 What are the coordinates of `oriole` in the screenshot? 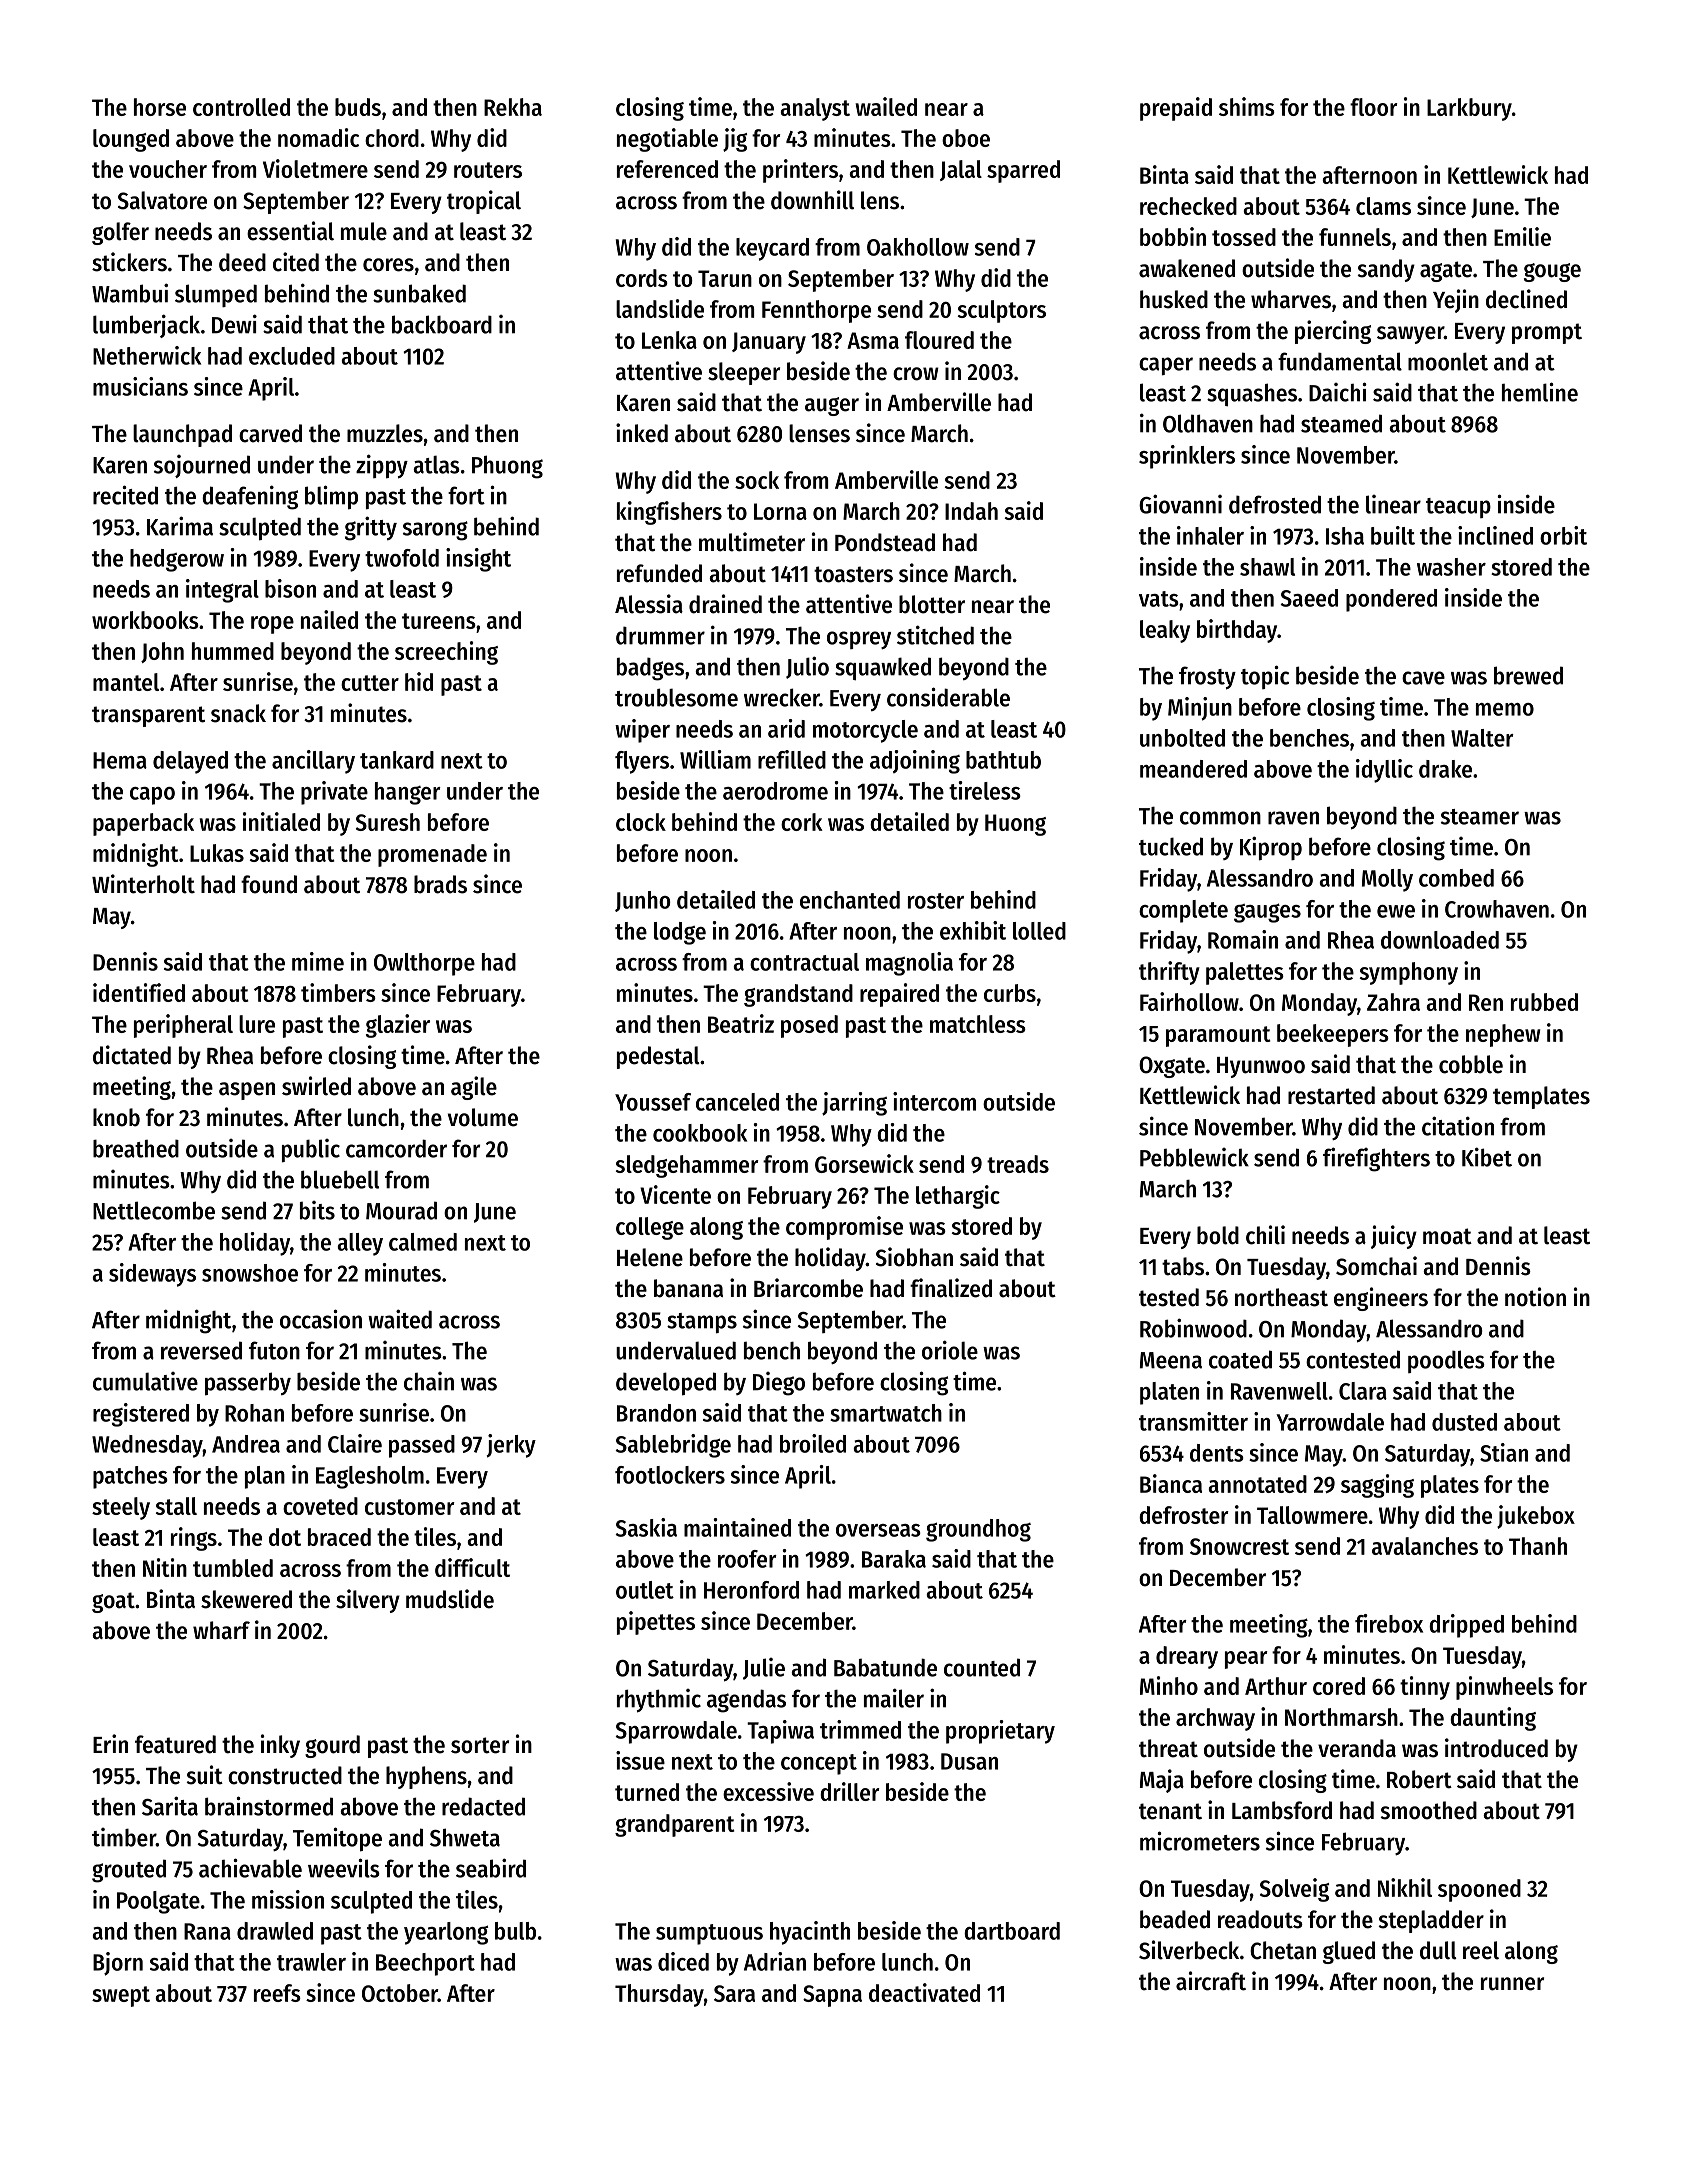 It's located at (950, 1350).
